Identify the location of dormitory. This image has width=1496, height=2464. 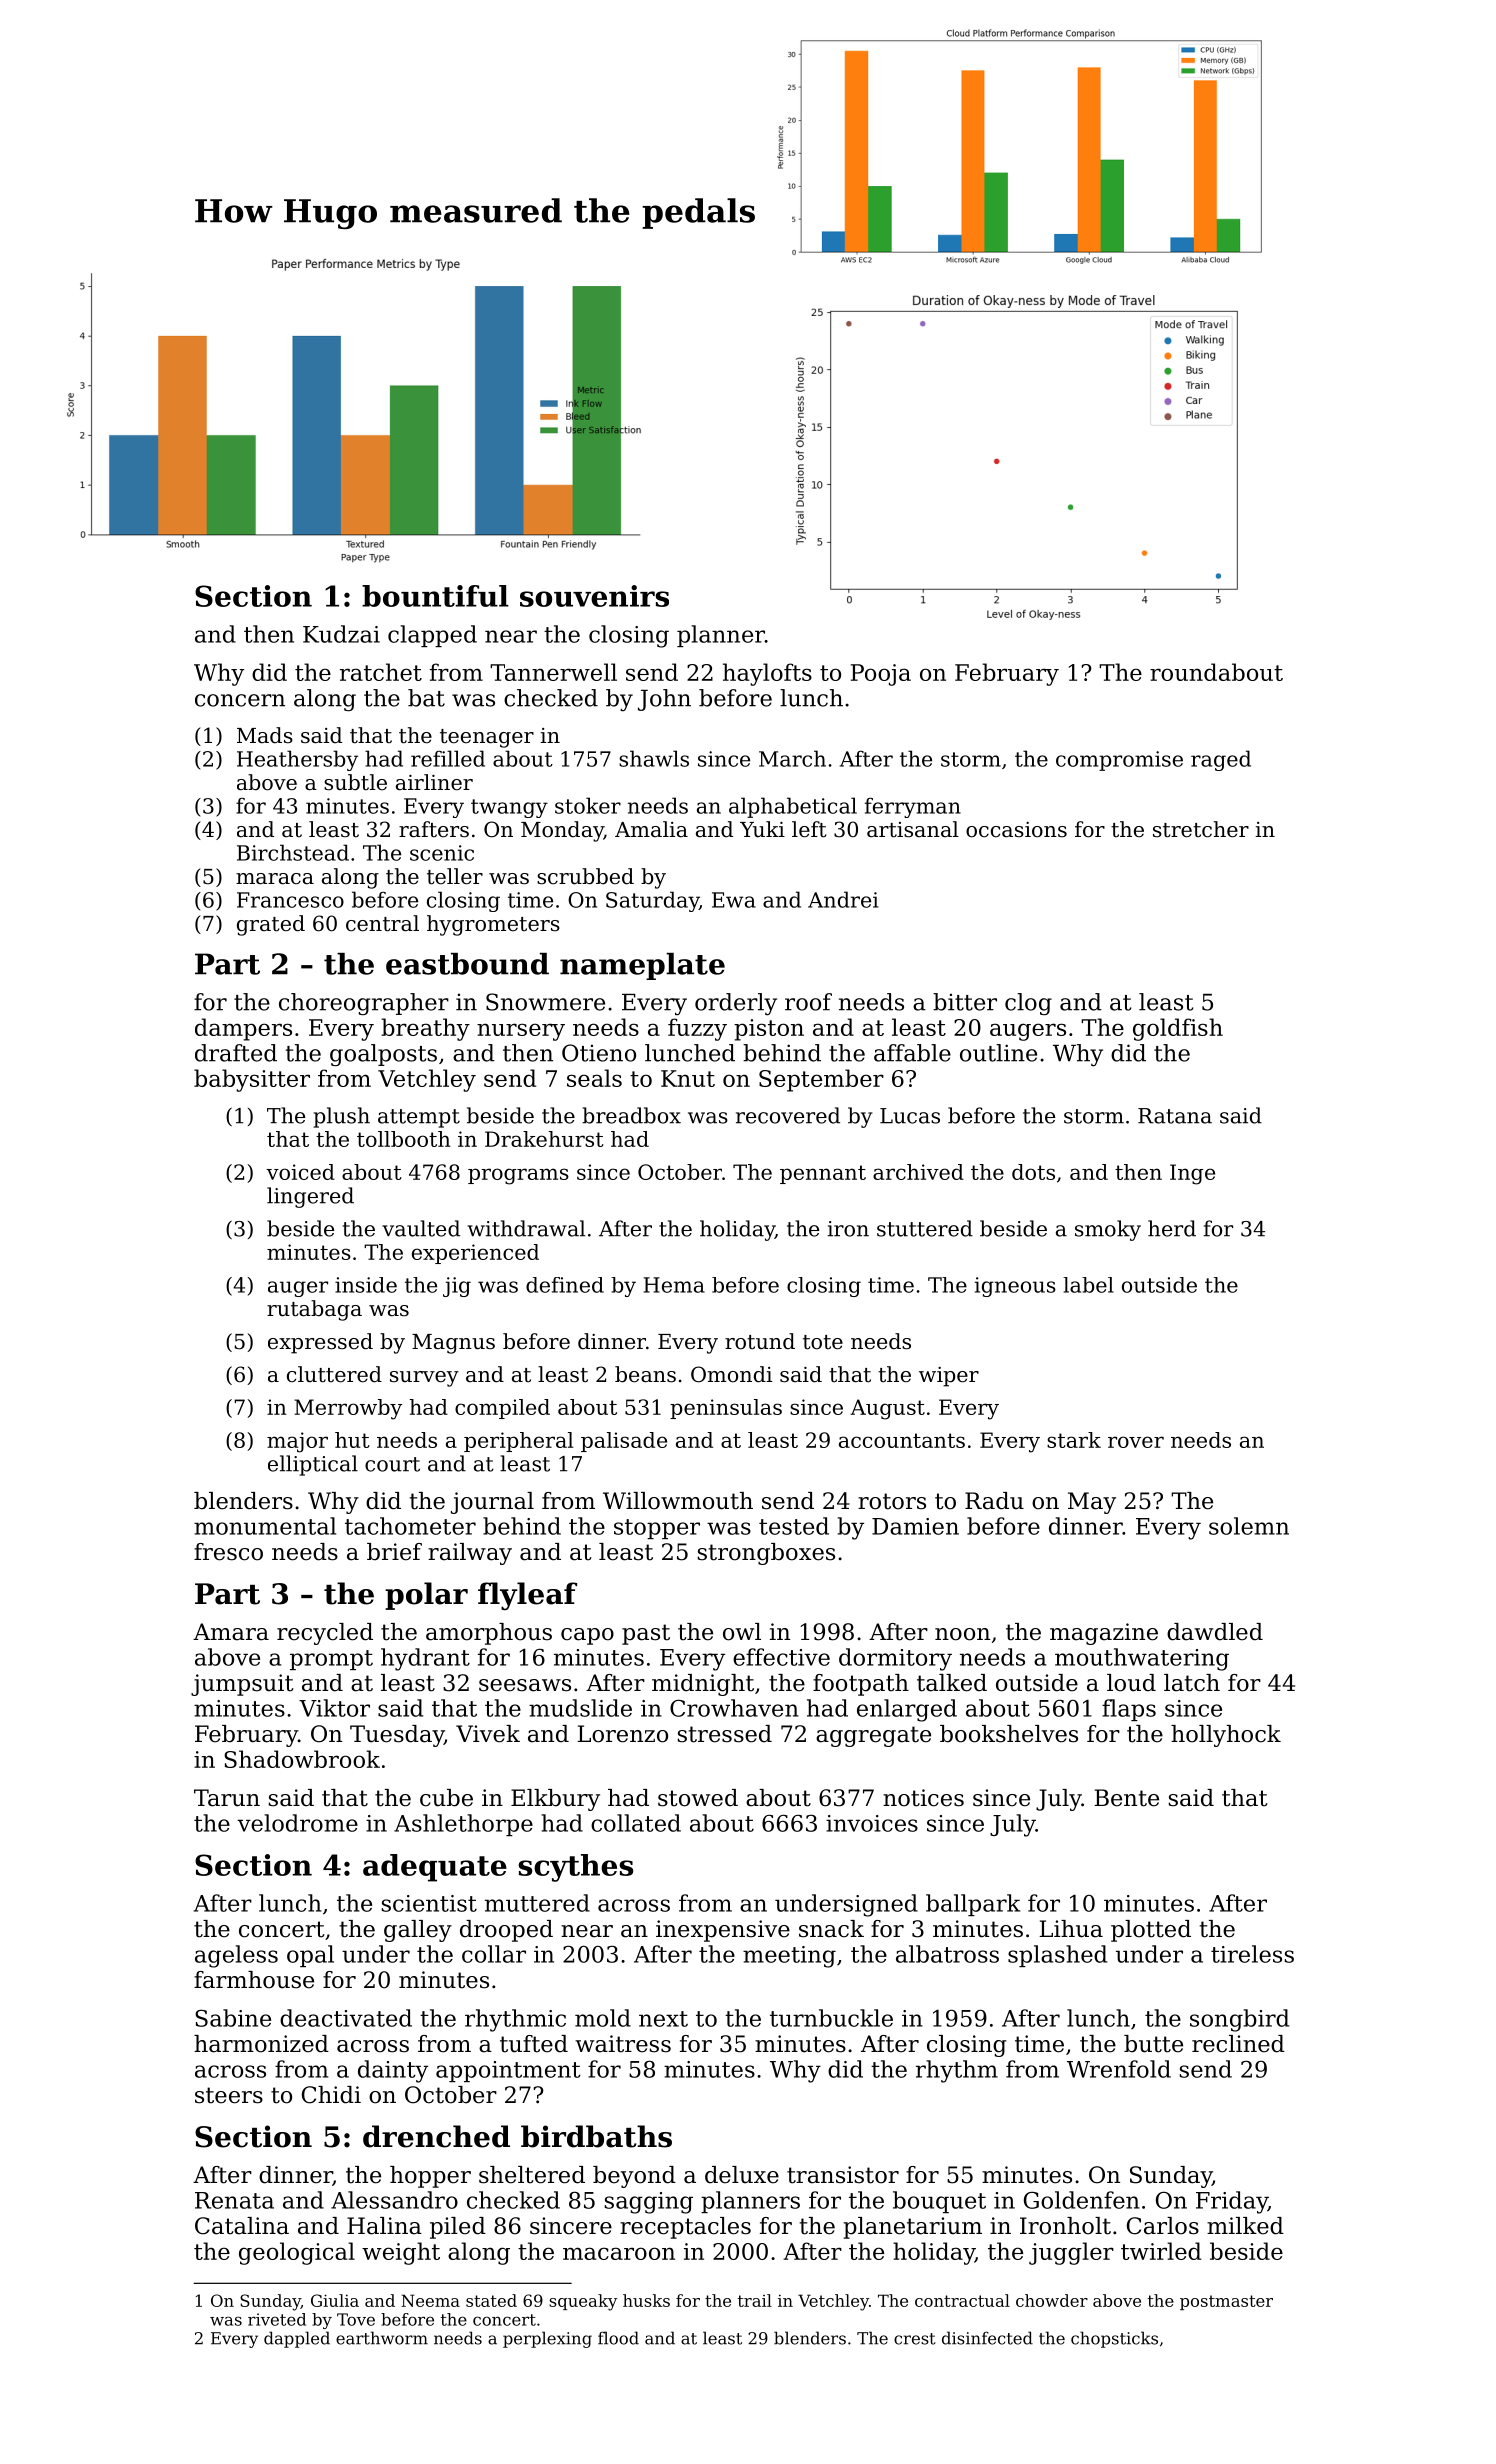
(895, 1659).
